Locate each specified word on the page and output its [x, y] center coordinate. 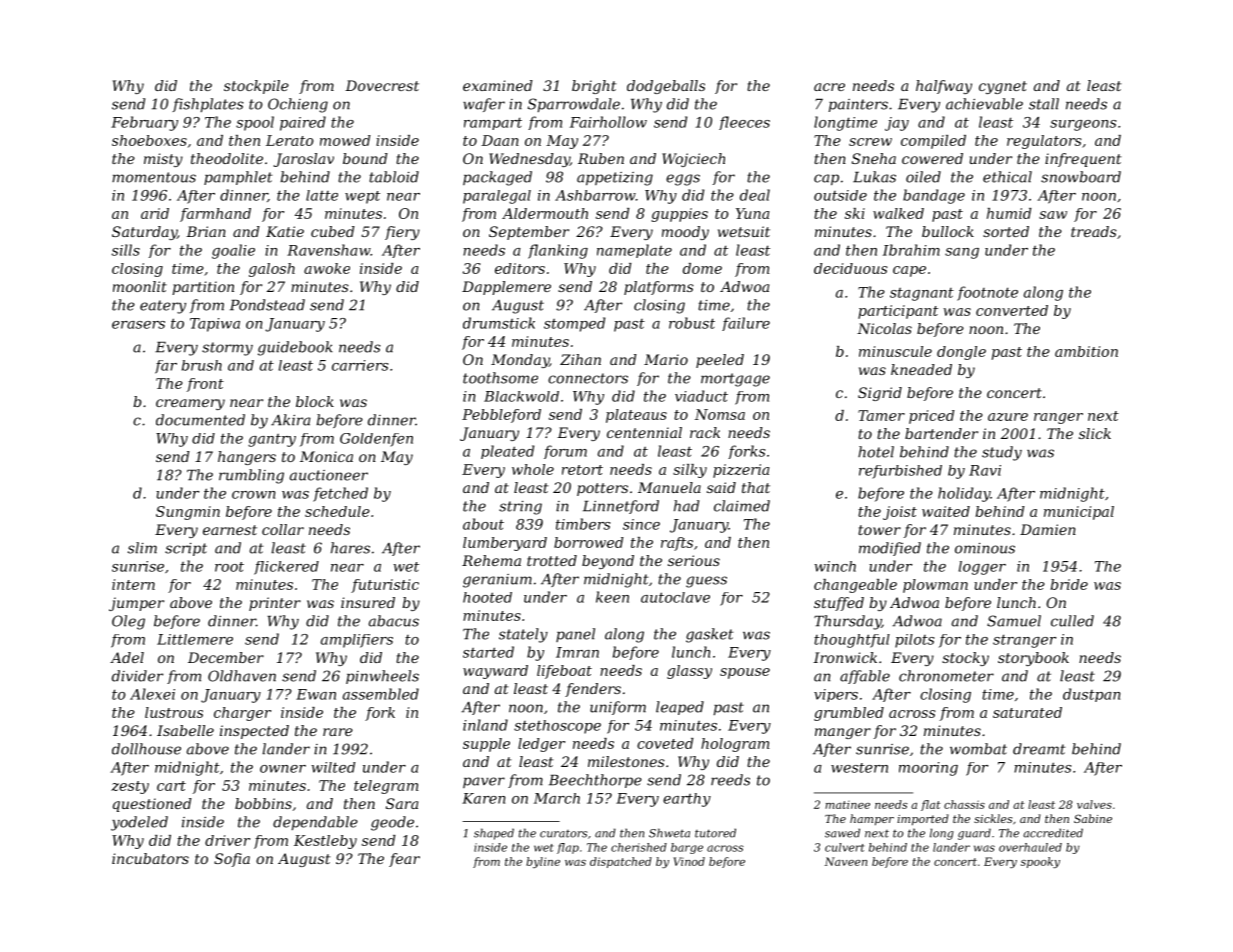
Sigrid [880, 394]
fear [404, 860]
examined [498, 85]
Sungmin [188, 513]
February [144, 123]
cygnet [1003, 87]
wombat [978, 749]
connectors [588, 378]
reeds [730, 780]
